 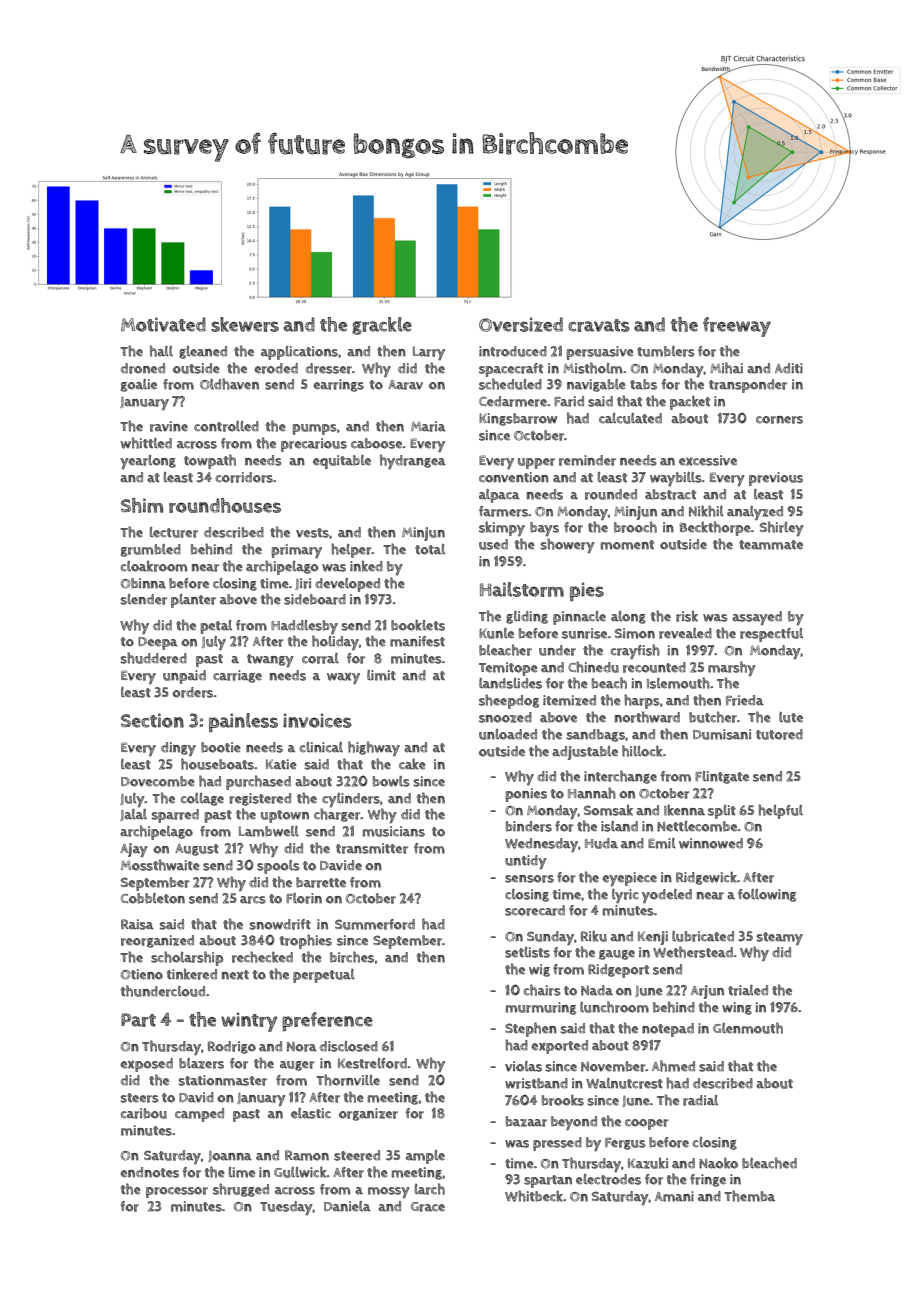 I want to click on Jiri, so click(x=303, y=584).
